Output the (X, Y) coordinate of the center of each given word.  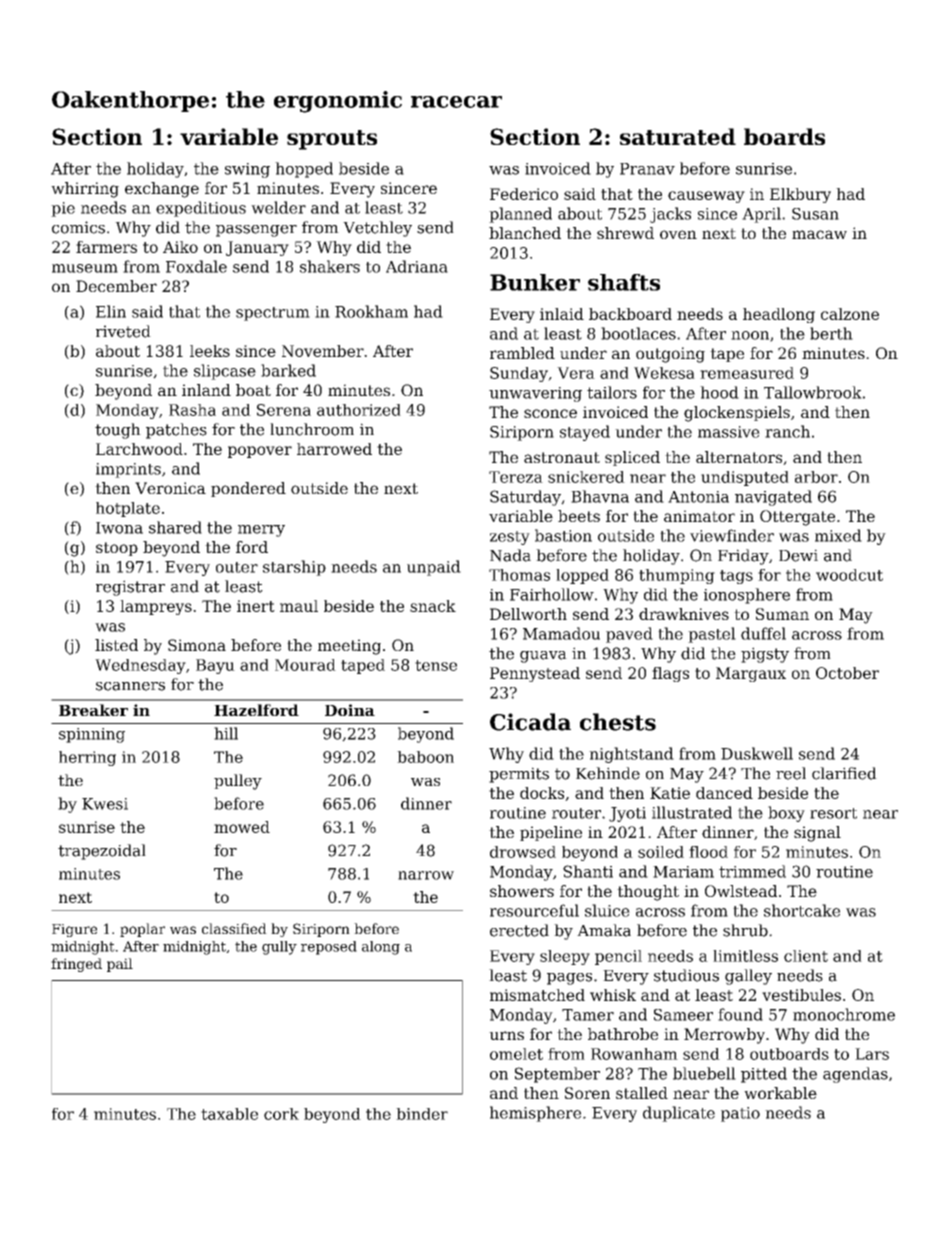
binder (422, 1114)
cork (281, 1114)
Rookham (371, 311)
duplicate (679, 1114)
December (116, 286)
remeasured (747, 373)
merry (261, 531)
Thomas (519, 575)
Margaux (751, 674)
